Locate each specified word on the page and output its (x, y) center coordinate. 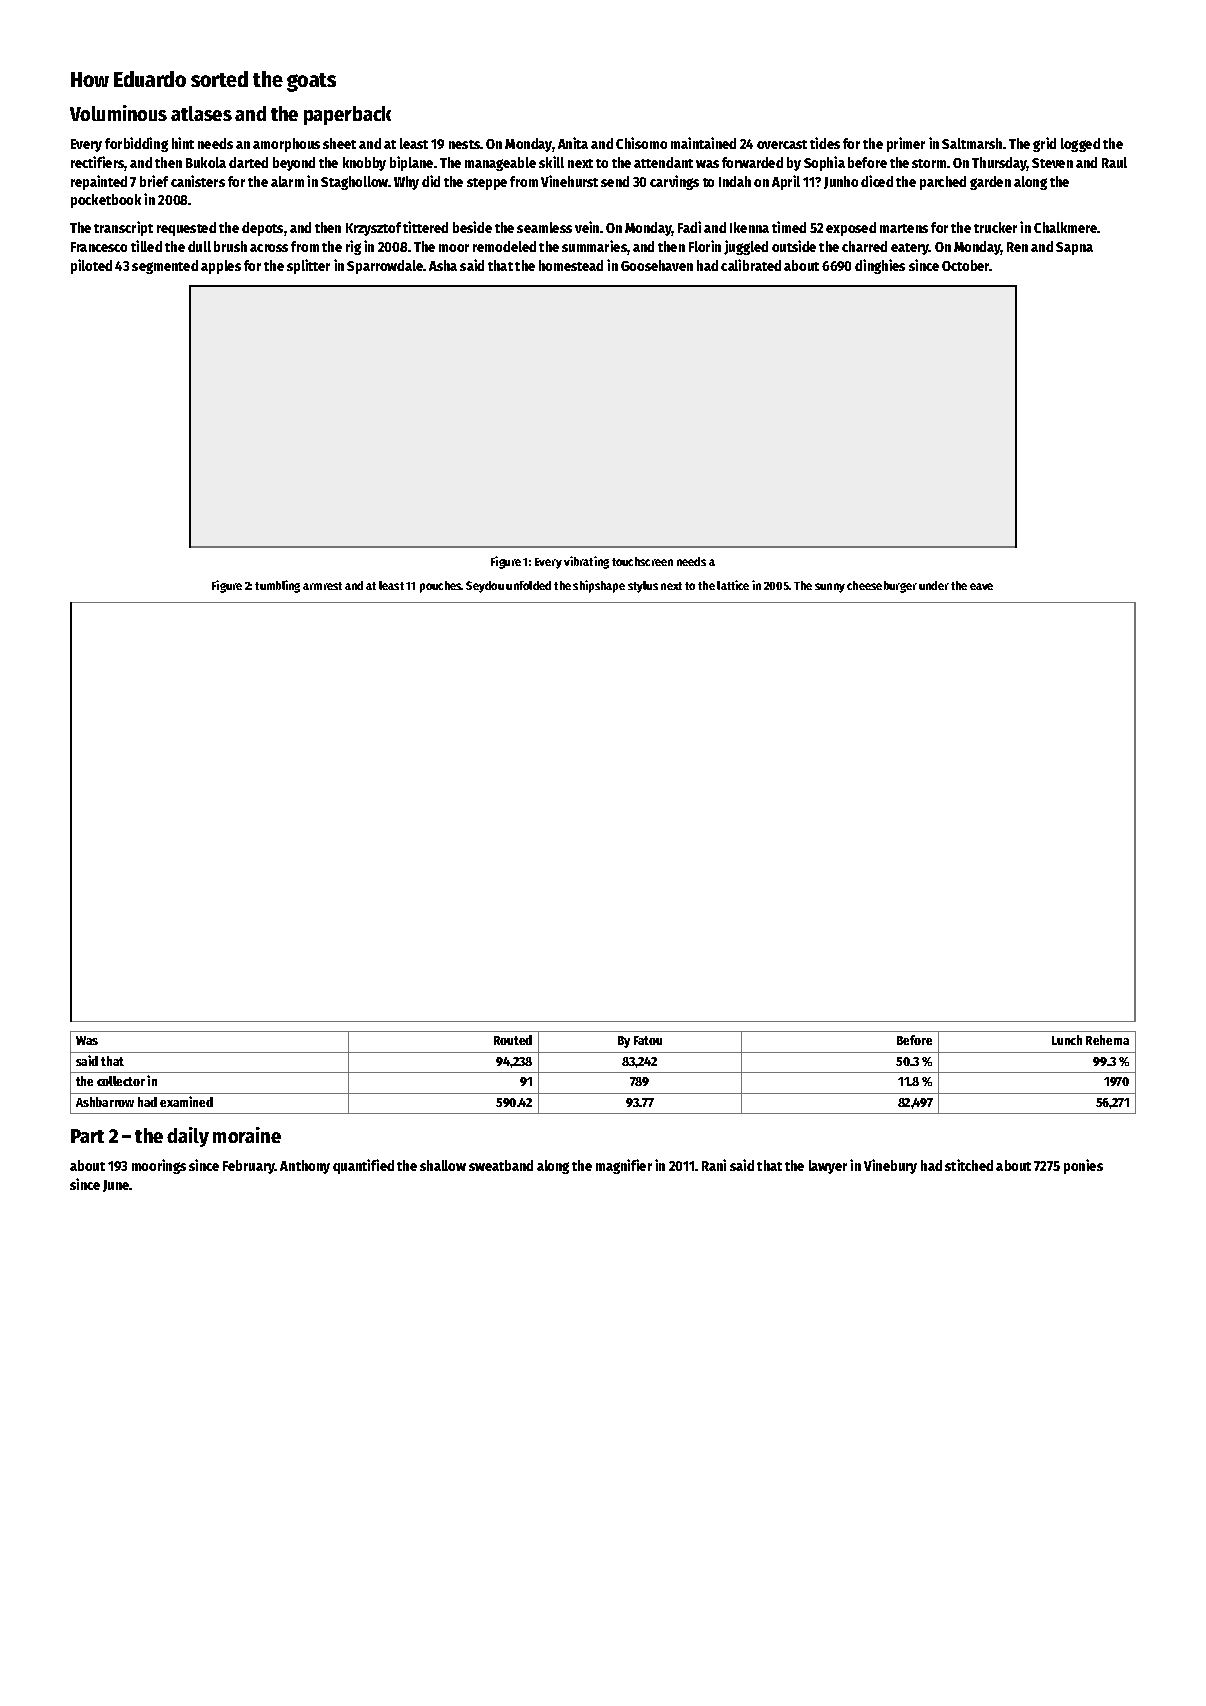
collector (121, 1081)
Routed (513, 1040)
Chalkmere (1066, 227)
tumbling (277, 586)
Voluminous (118, 113)
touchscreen (642, 561)
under (934, 585)
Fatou (648, 1040)
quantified (363, 1166)
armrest (322, 586)
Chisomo (641, 143)
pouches (441, 587)
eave (981, 586)
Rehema (1107, 1040)
